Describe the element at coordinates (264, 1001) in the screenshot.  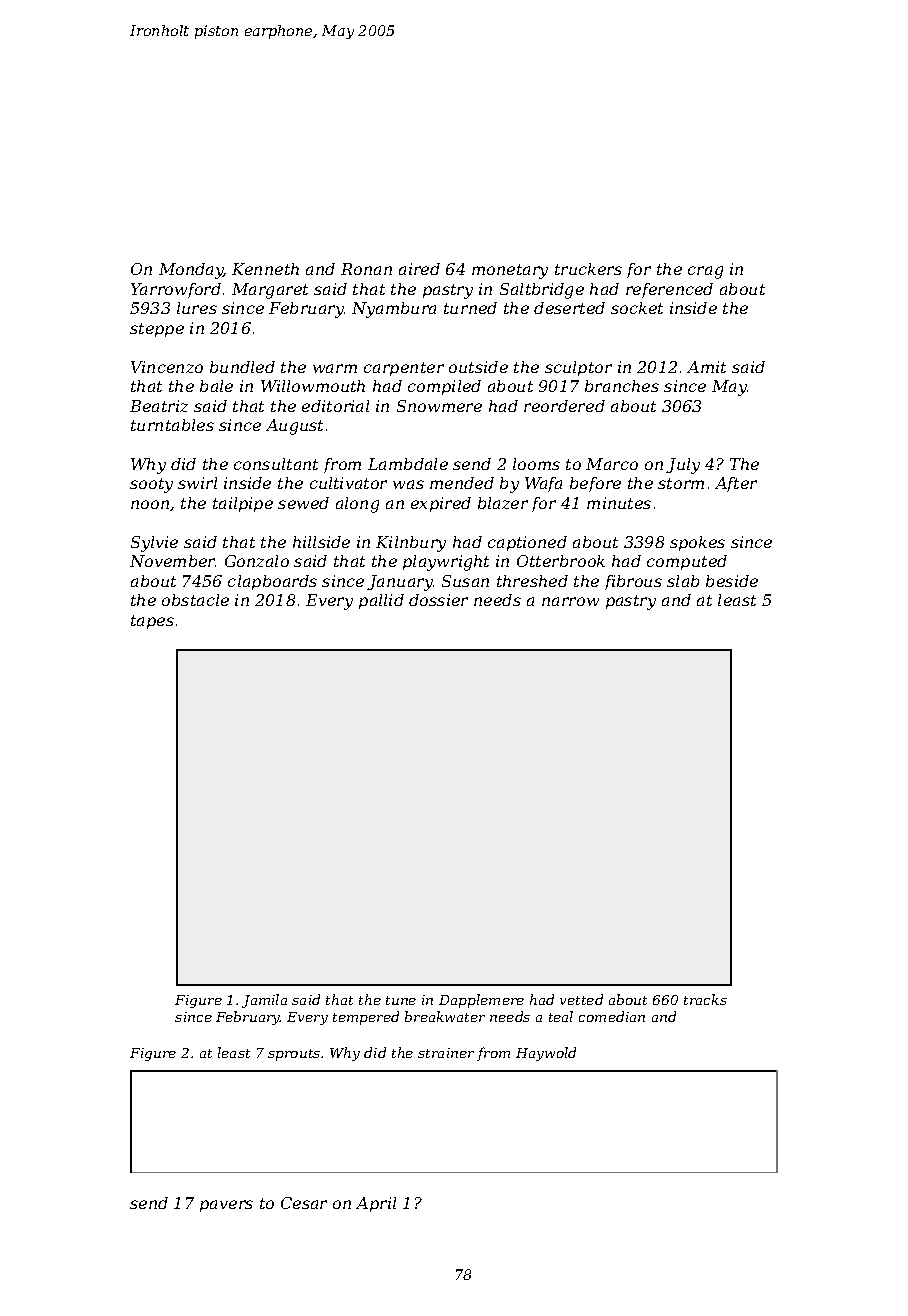
I see `Jamila` at that location.
